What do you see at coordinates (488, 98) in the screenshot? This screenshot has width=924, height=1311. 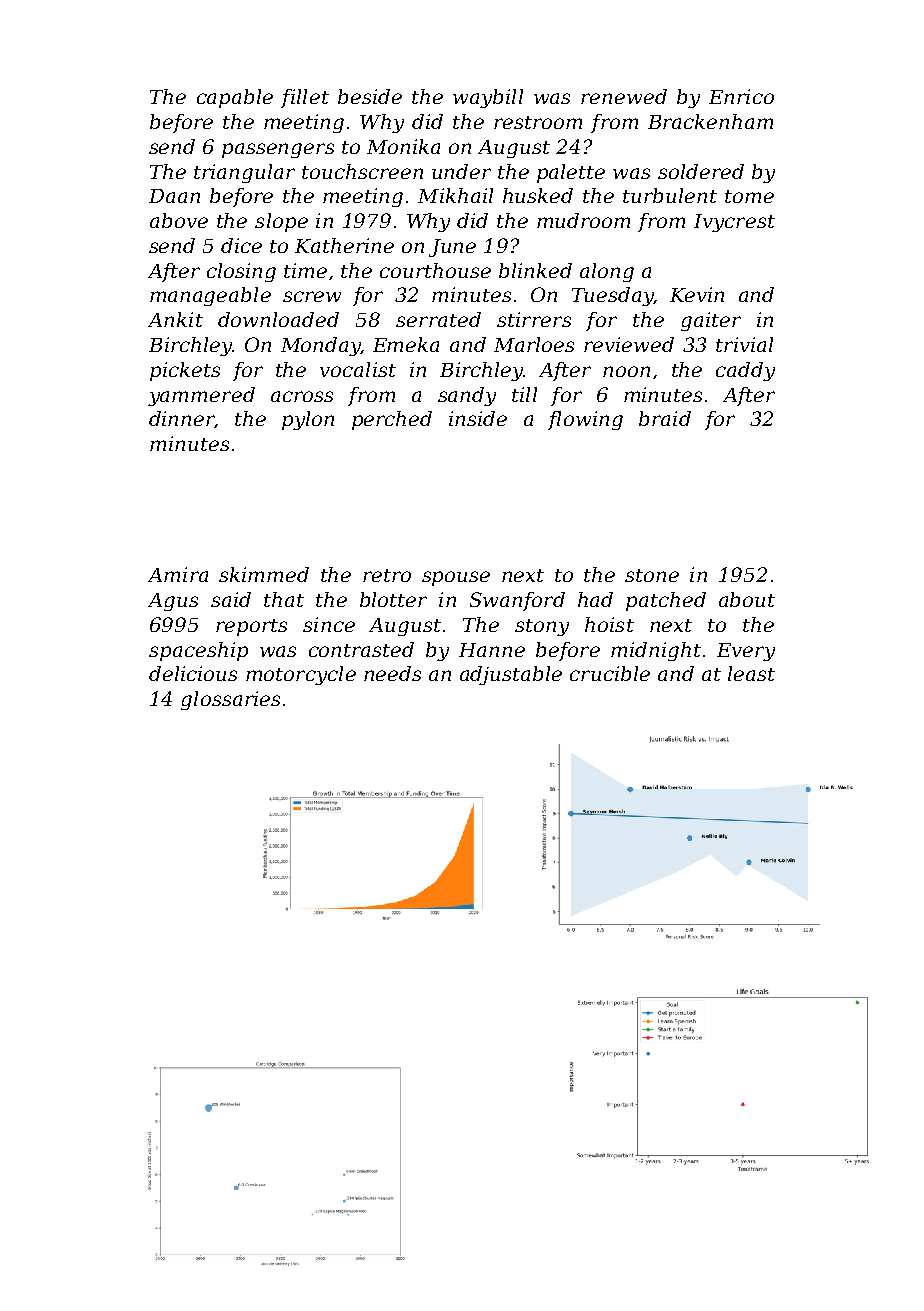 I see `waybill` at bounding box center [488, 98].
